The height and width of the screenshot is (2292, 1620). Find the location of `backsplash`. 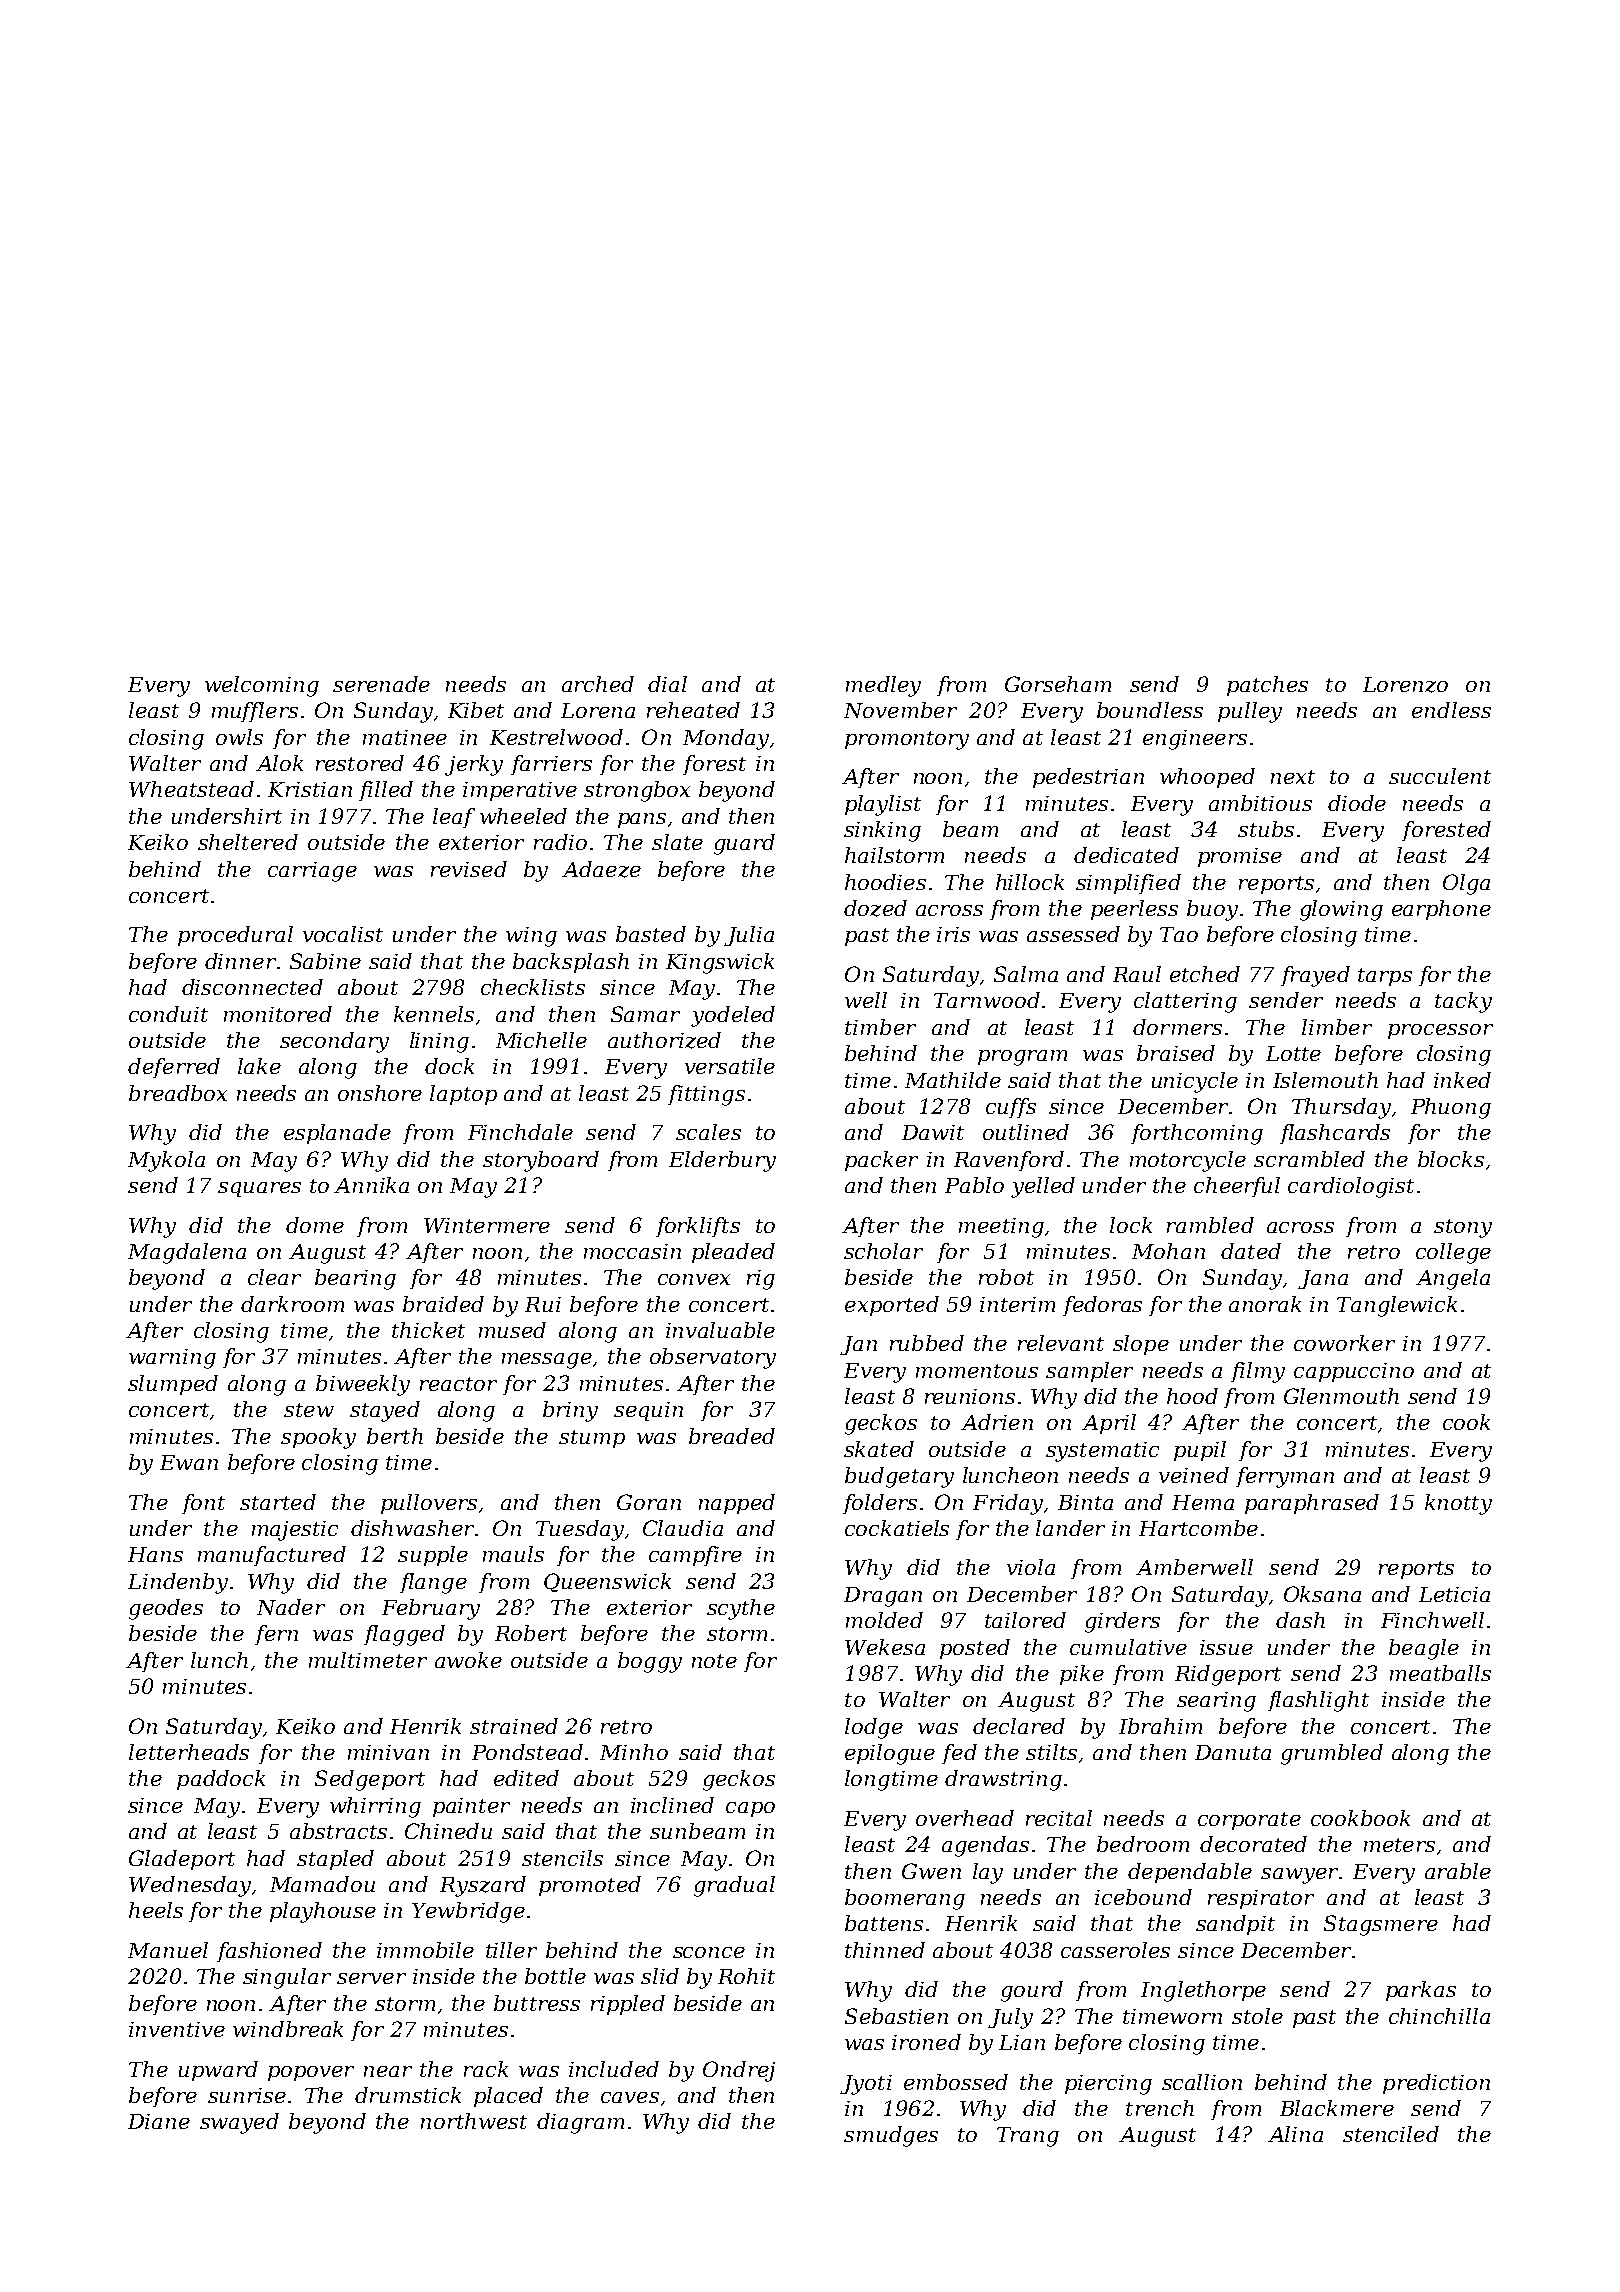

backsplash is located at coordinates (571, 963).
